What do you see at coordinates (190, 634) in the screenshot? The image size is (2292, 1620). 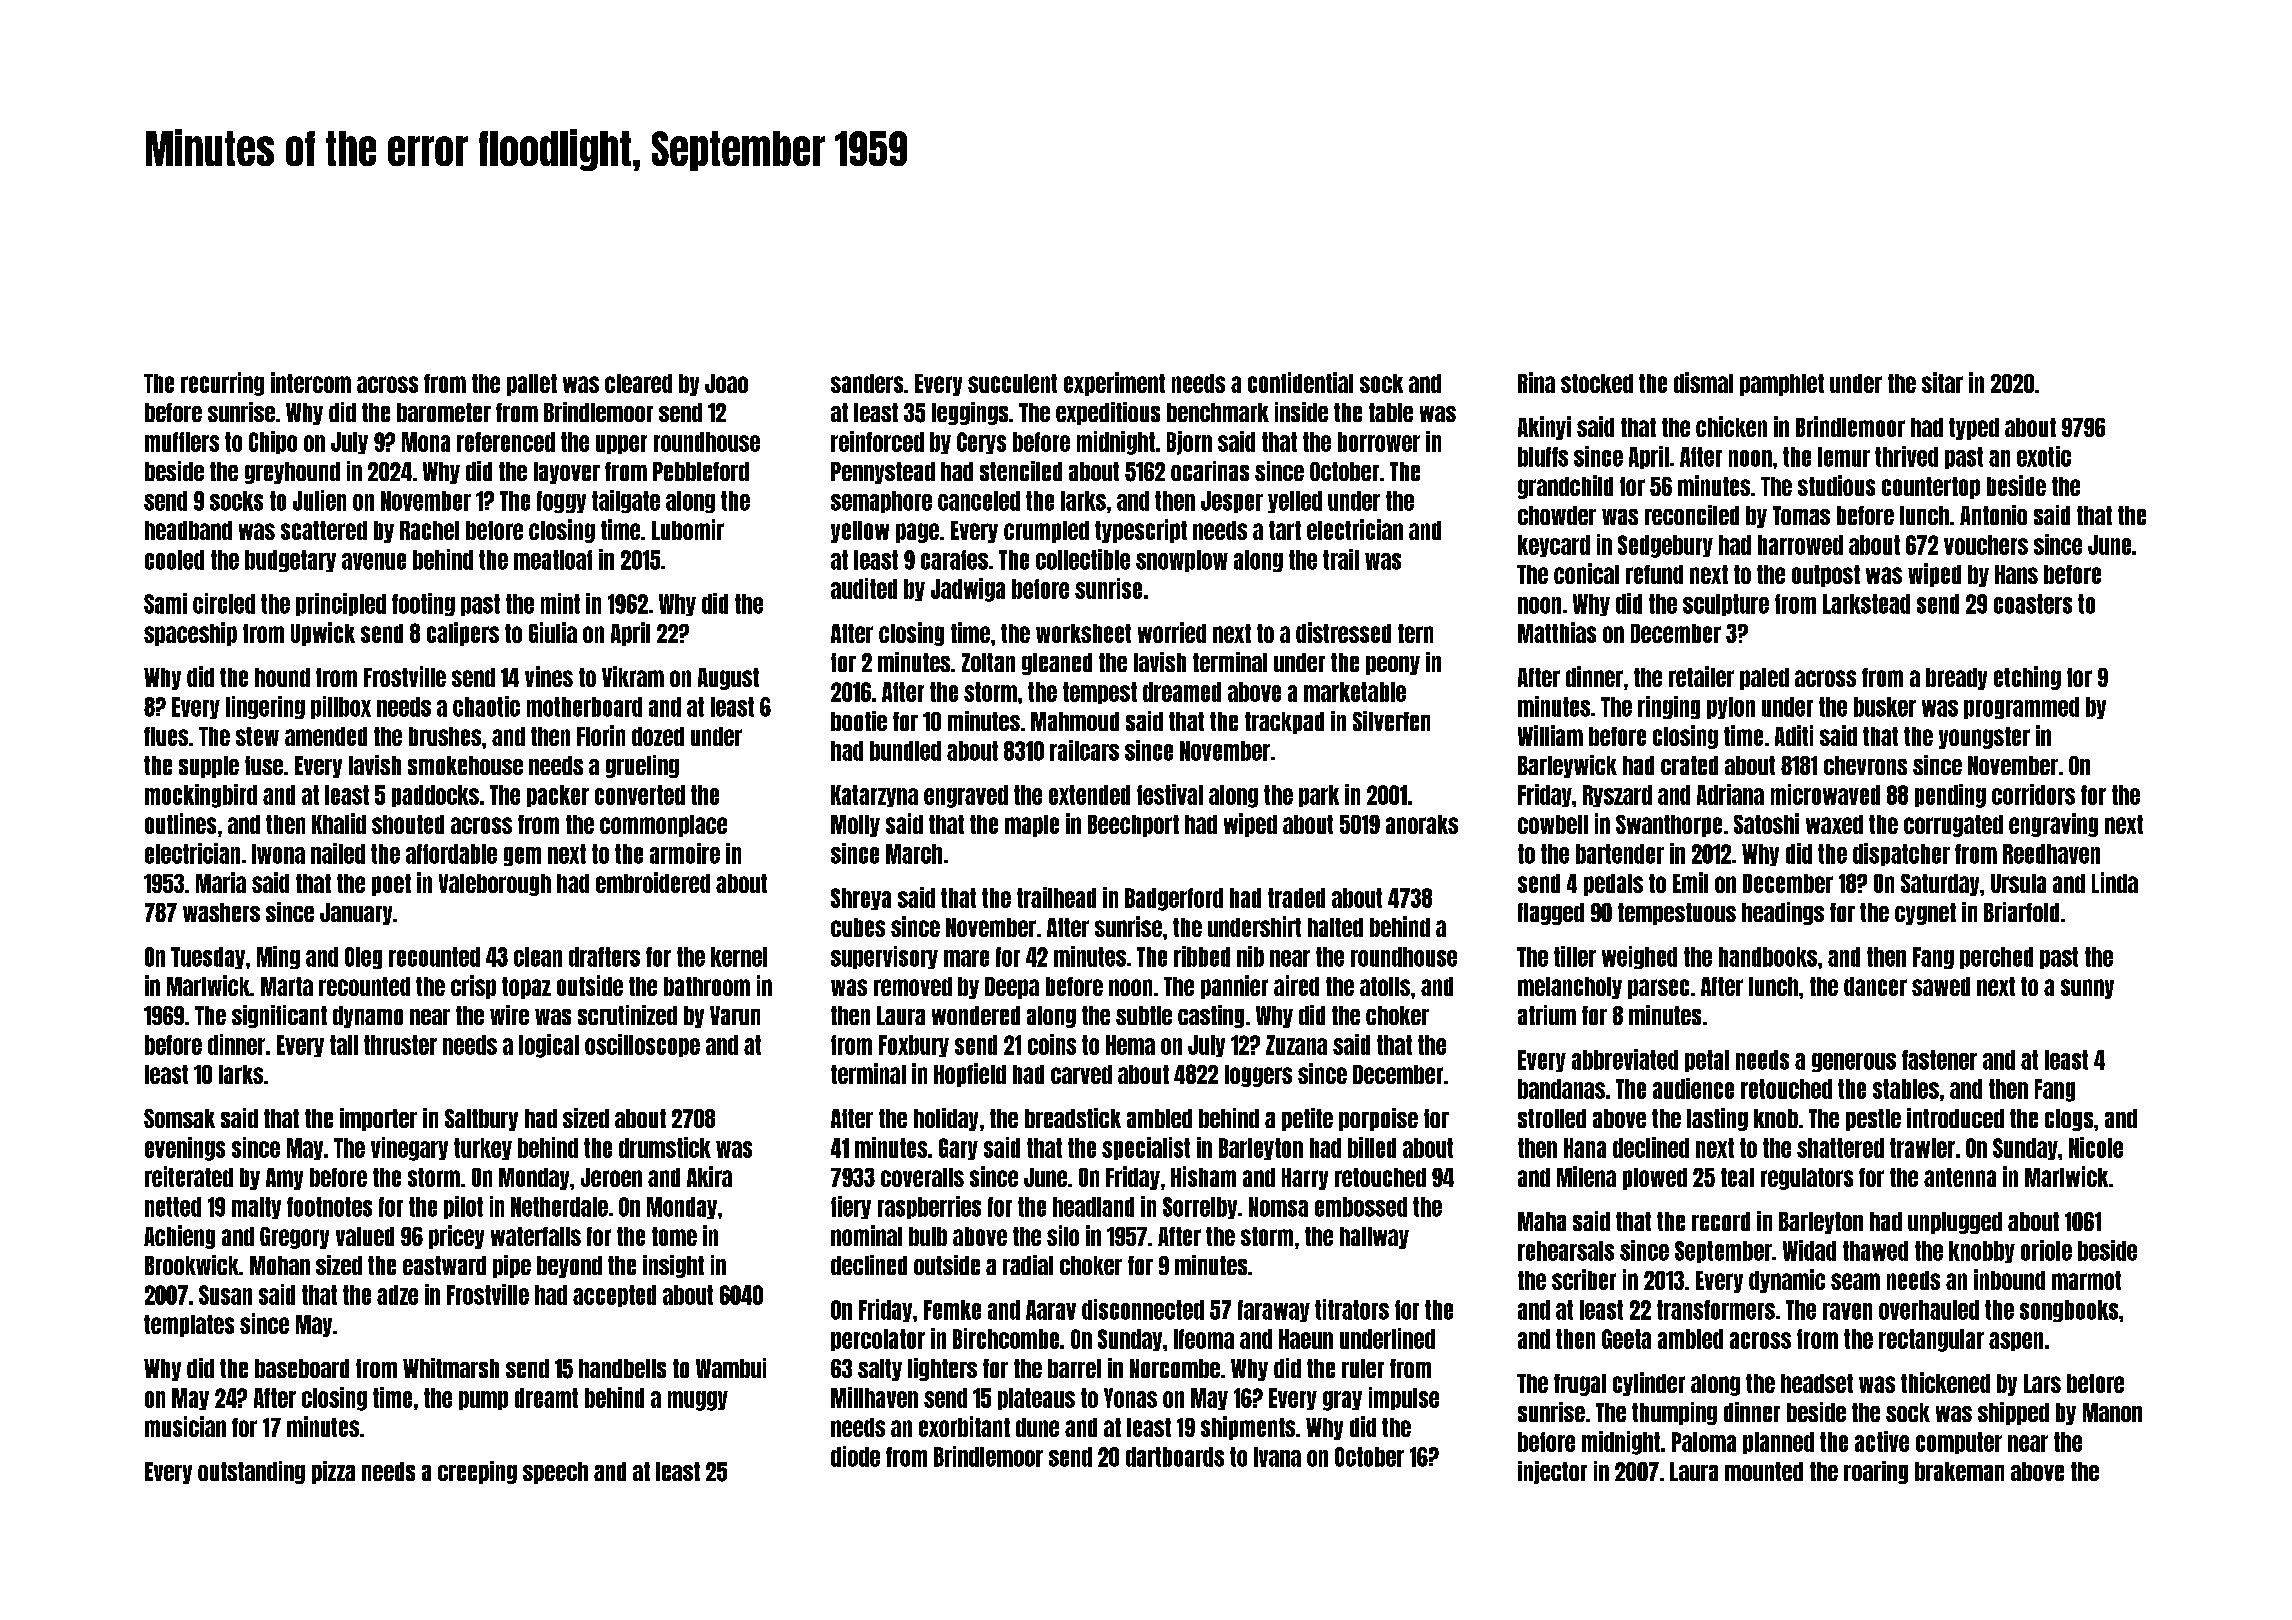 I see `spaceship` at bounding box center [190, 634].
